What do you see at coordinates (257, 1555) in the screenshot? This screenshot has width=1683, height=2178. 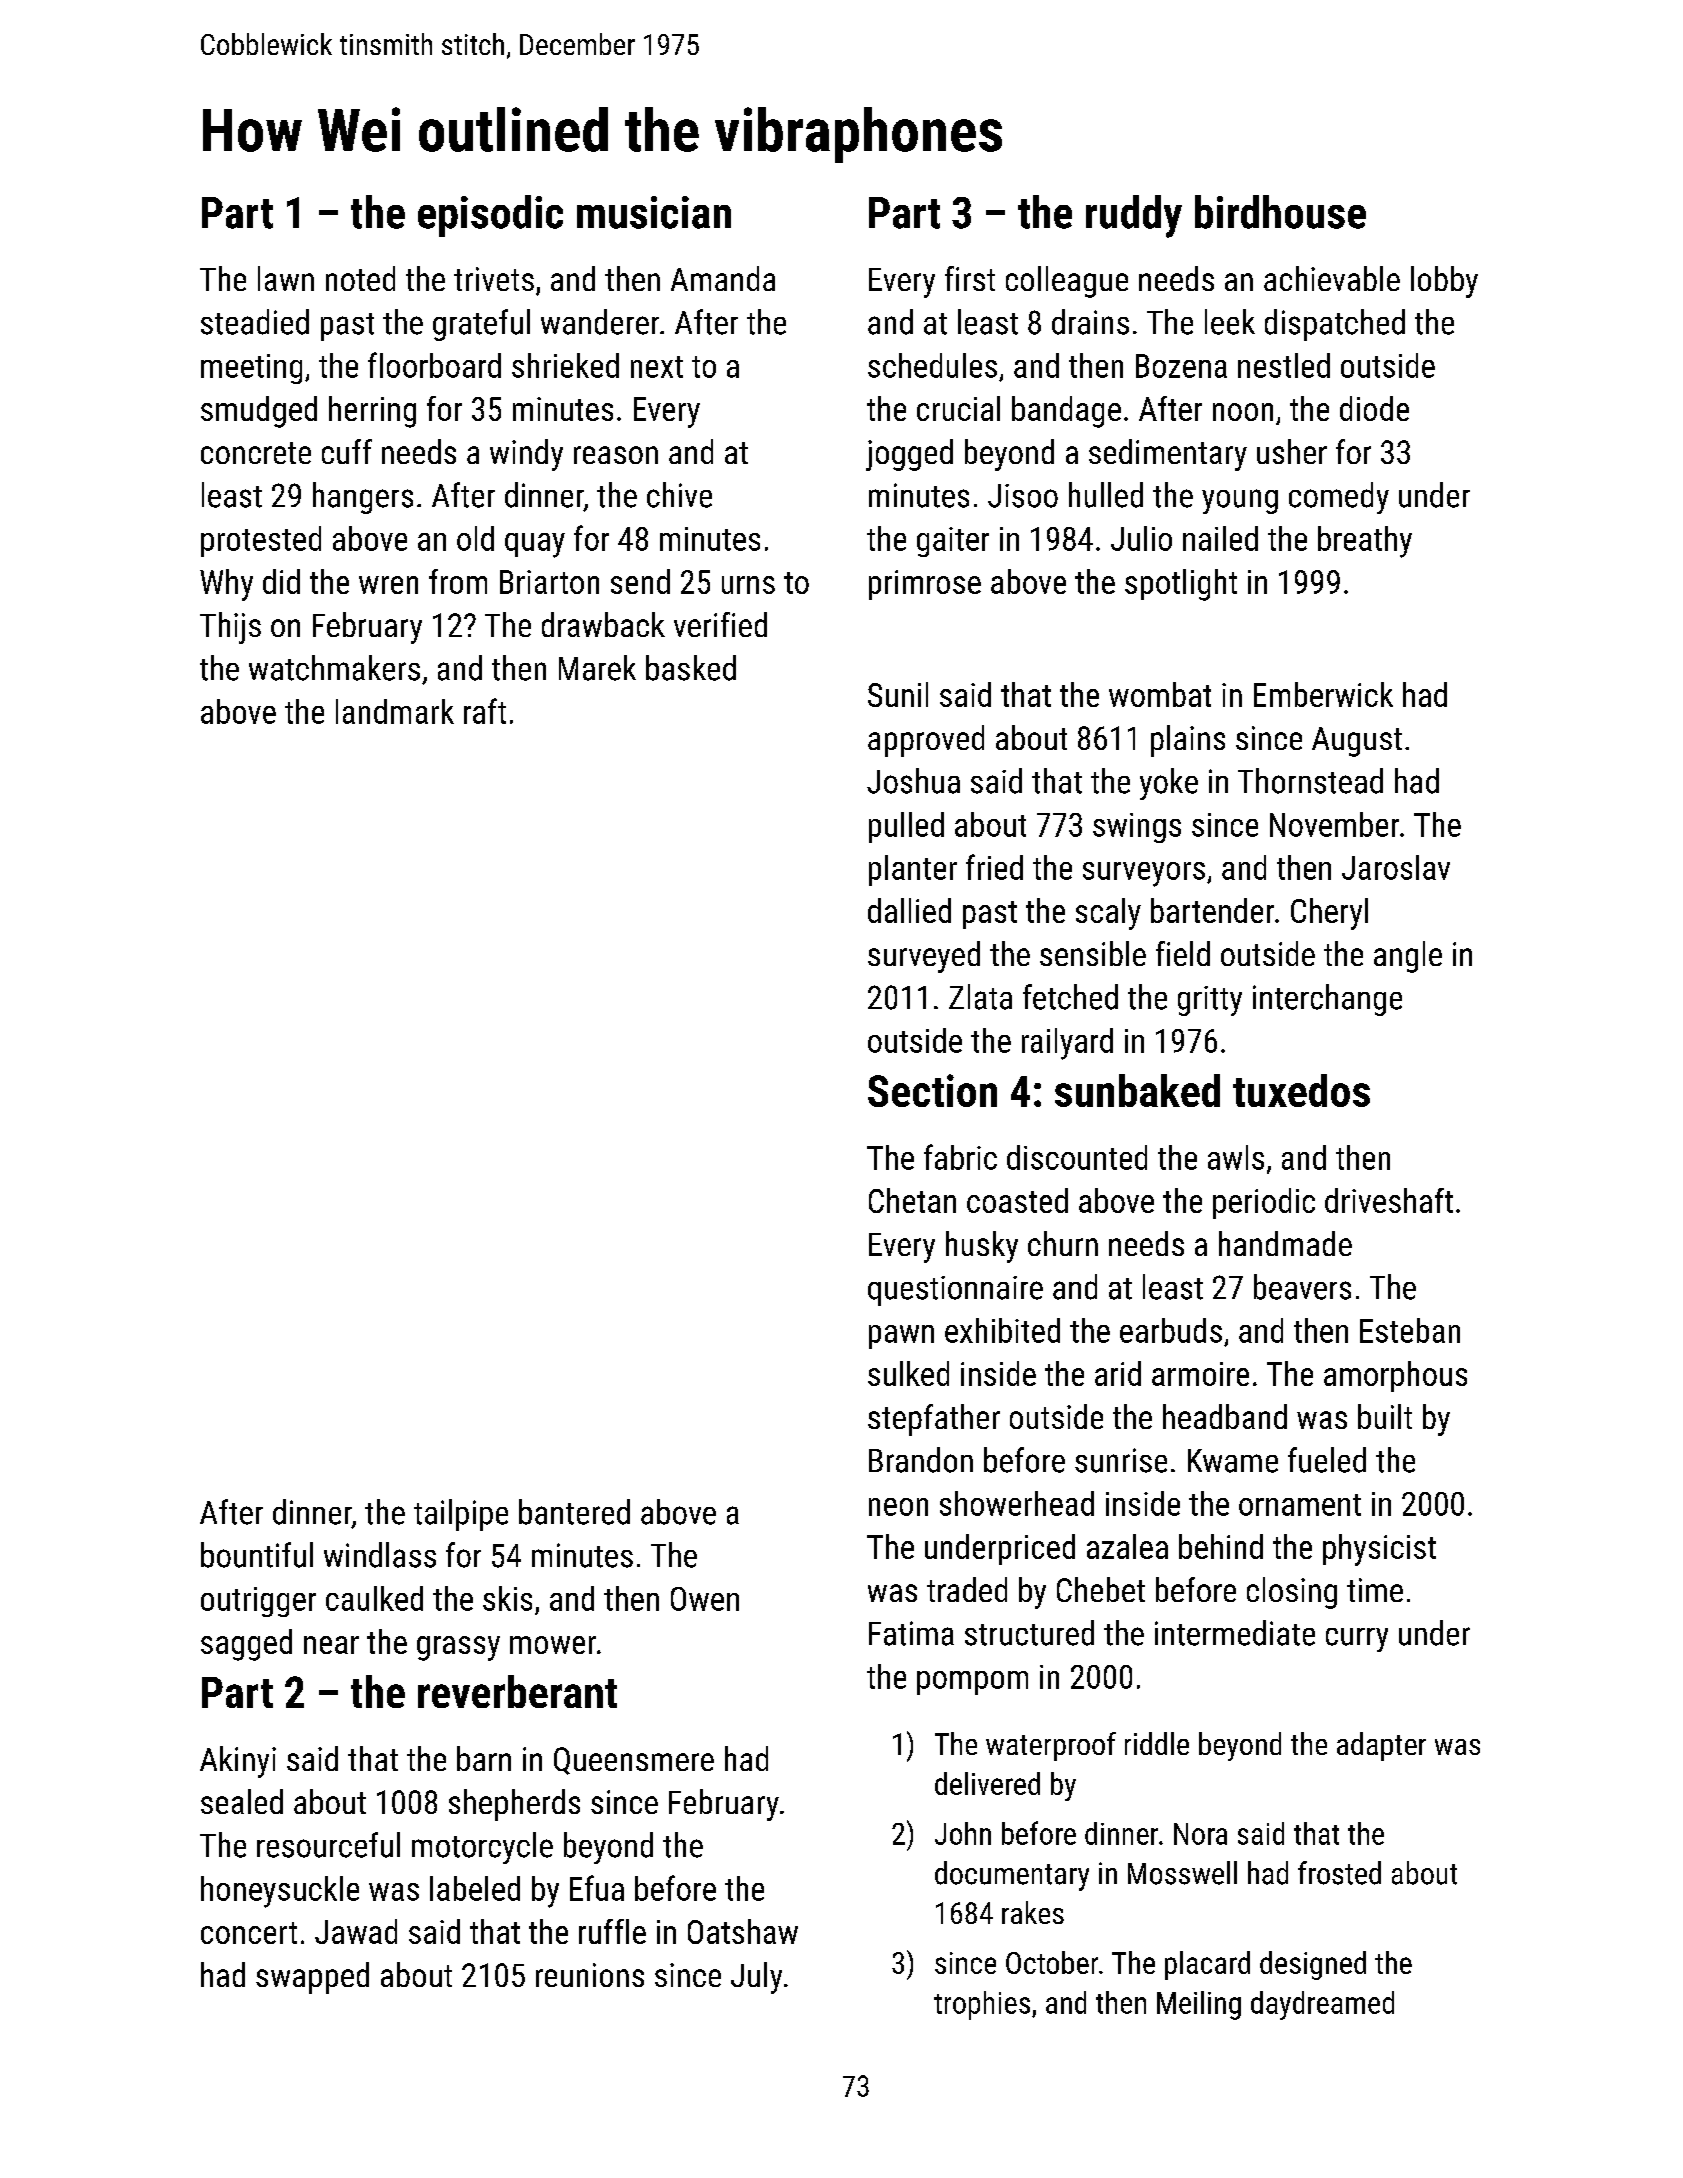 I see `bountiful` at bounding box center [257, 1555].
